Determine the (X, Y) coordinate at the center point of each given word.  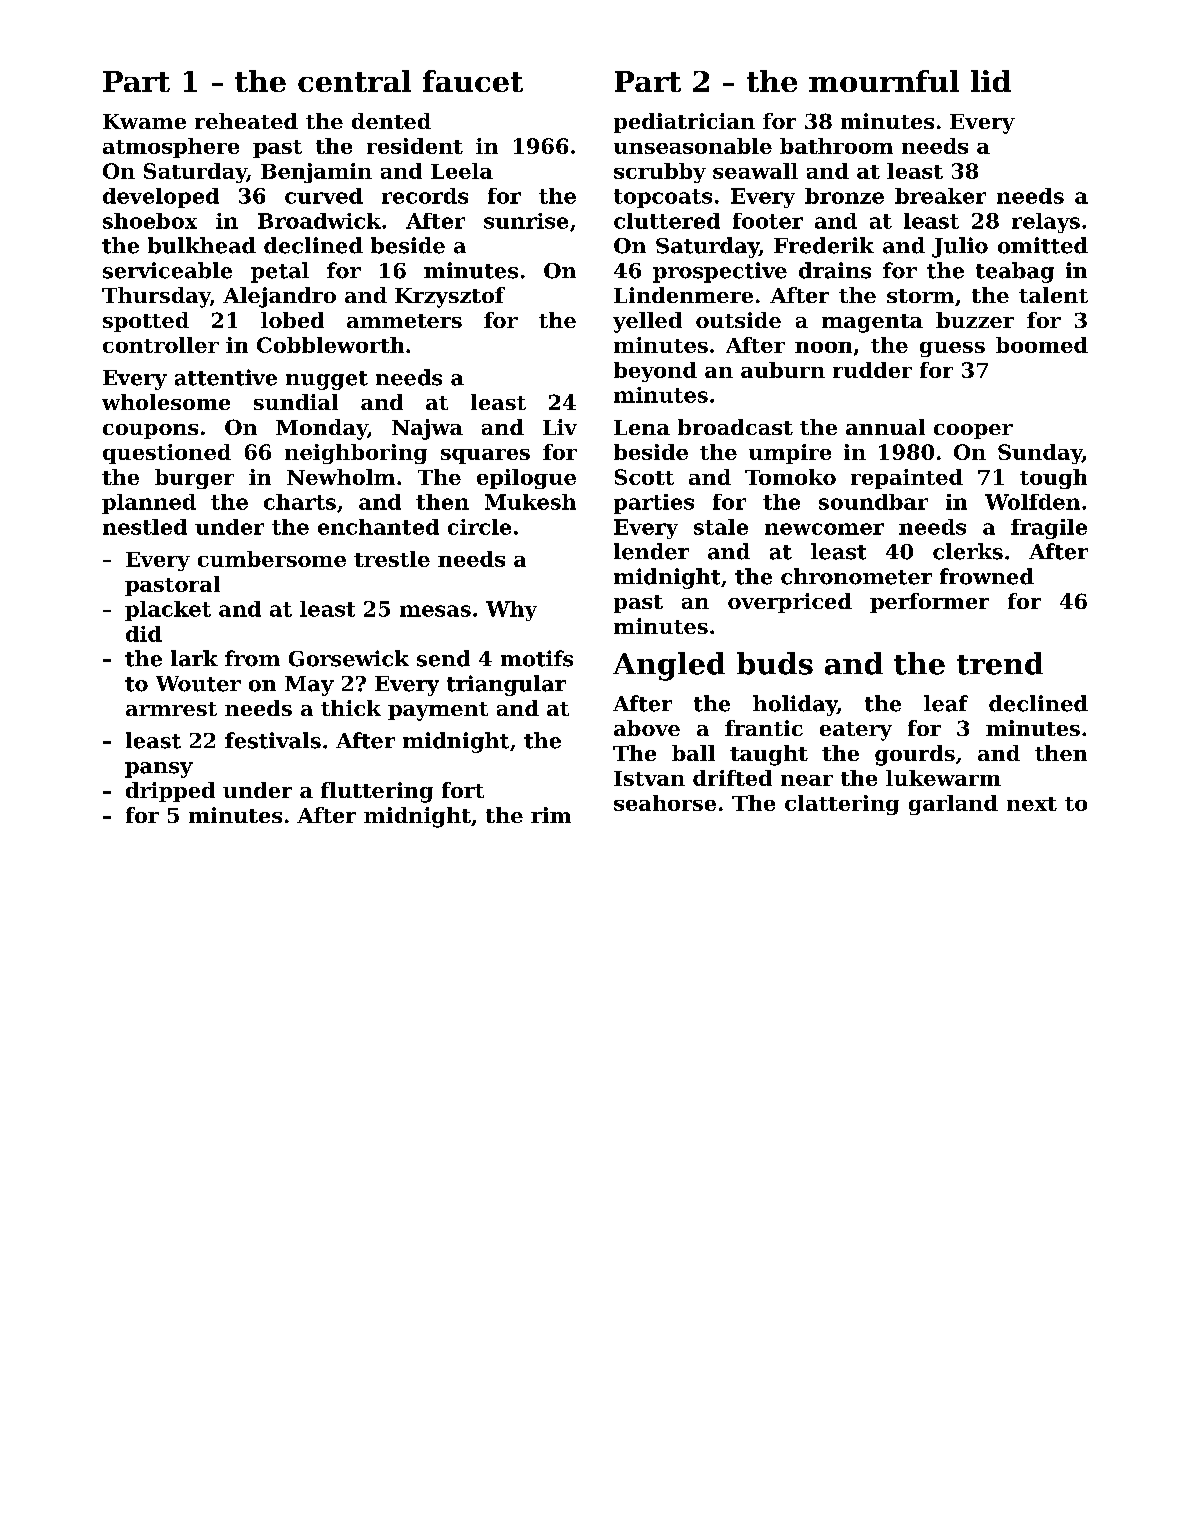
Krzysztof (450, 297)
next (1032, 804)
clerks (968, 551)
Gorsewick (349, 658)
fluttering (377, 792)
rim (551, 815)
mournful (884, 81)
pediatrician (684, 123)
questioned (167, 454)
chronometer (856, 576)
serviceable (167, 270)
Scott (644, 477)
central (354, 81)
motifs (537, 658)
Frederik (824, 245)
